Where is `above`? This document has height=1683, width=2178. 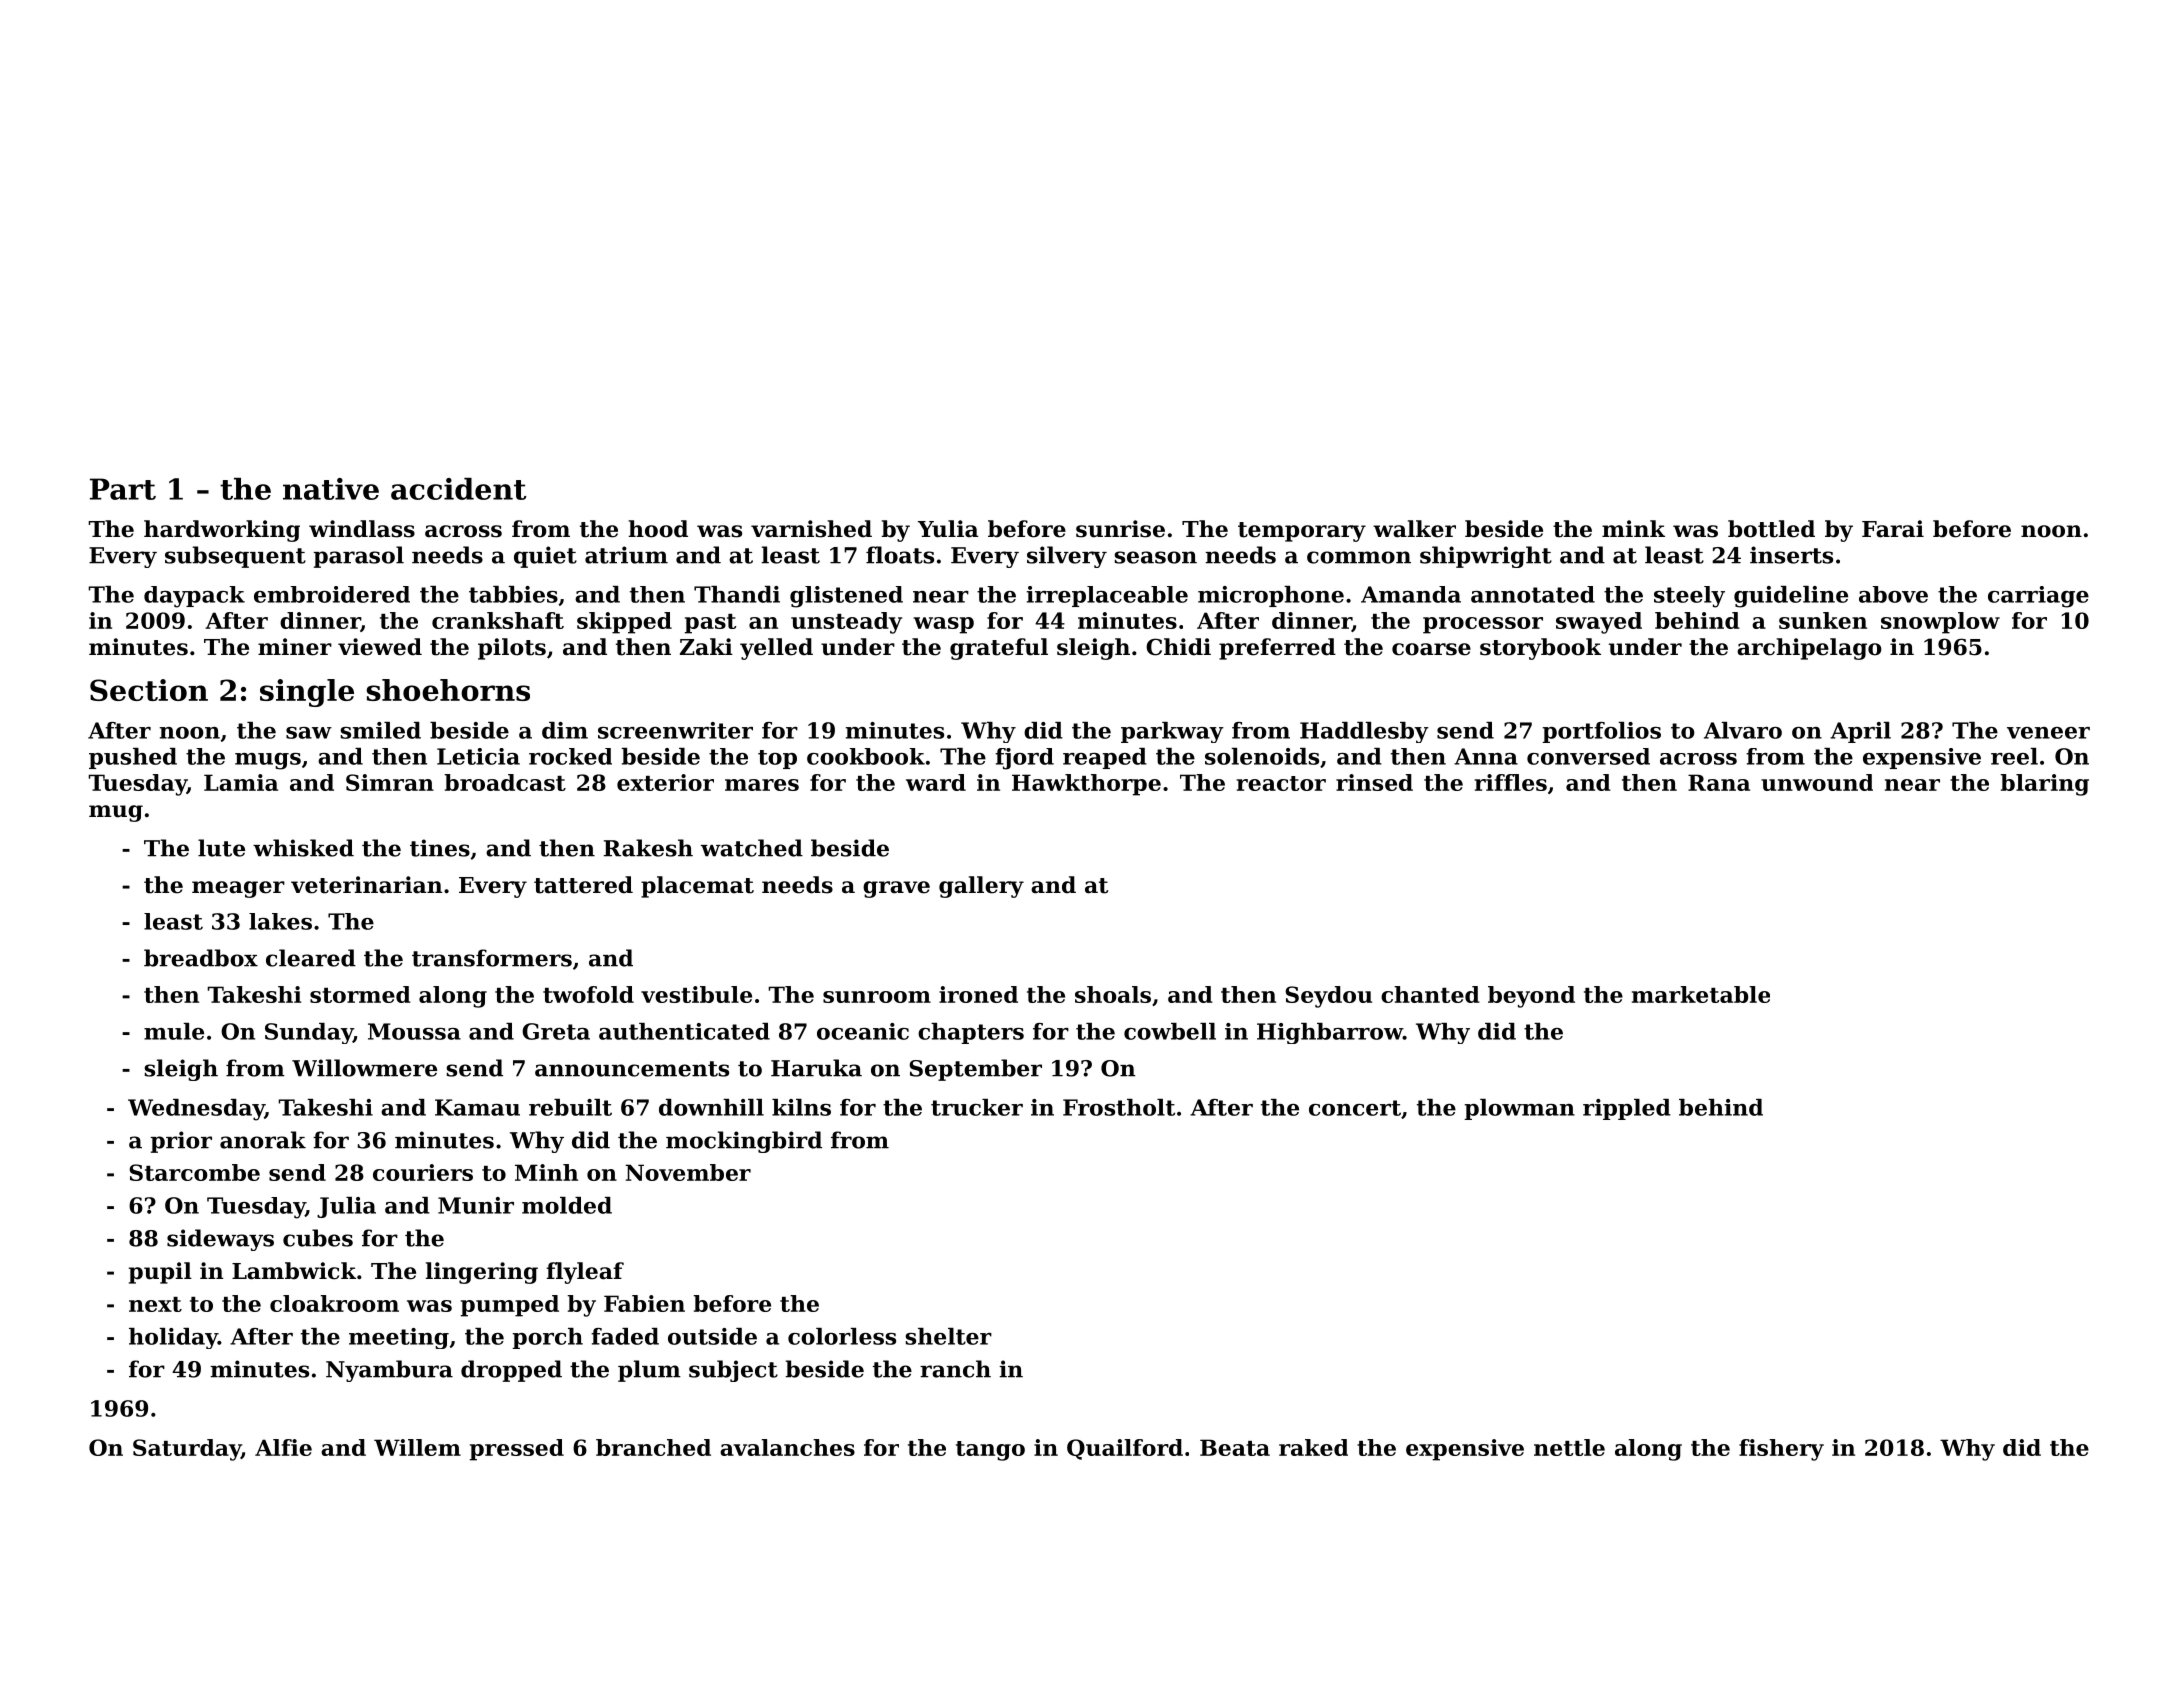
above is located at coordinates (1893, 594).
